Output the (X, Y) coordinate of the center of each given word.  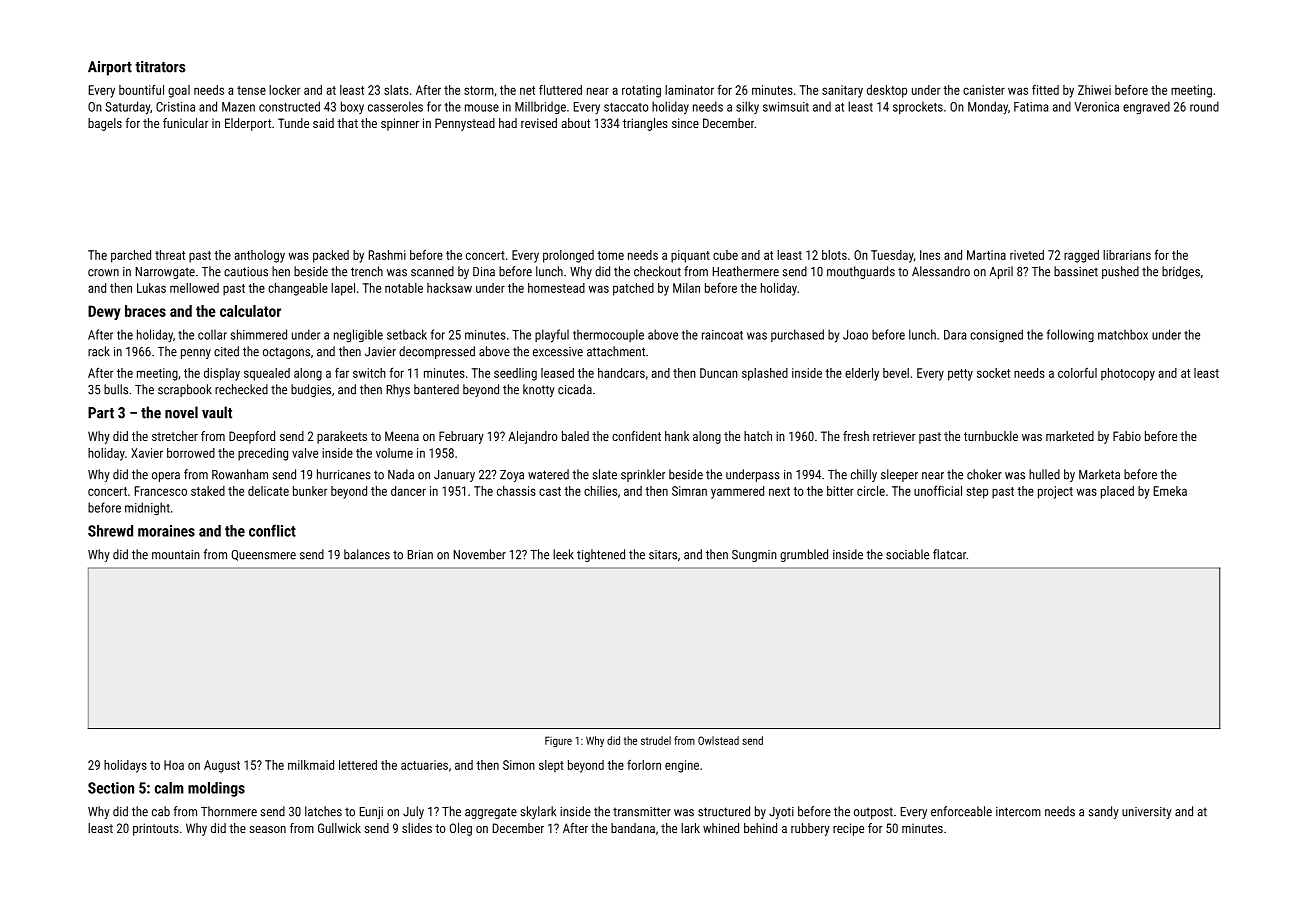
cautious (246, 272)
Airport (110, 68)
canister (984, 90)
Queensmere (263, 555)
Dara (955, 335)
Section (111, 788)
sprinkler (643, 475)
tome (610, 255)
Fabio (1127, 436)
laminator (689, 90)
